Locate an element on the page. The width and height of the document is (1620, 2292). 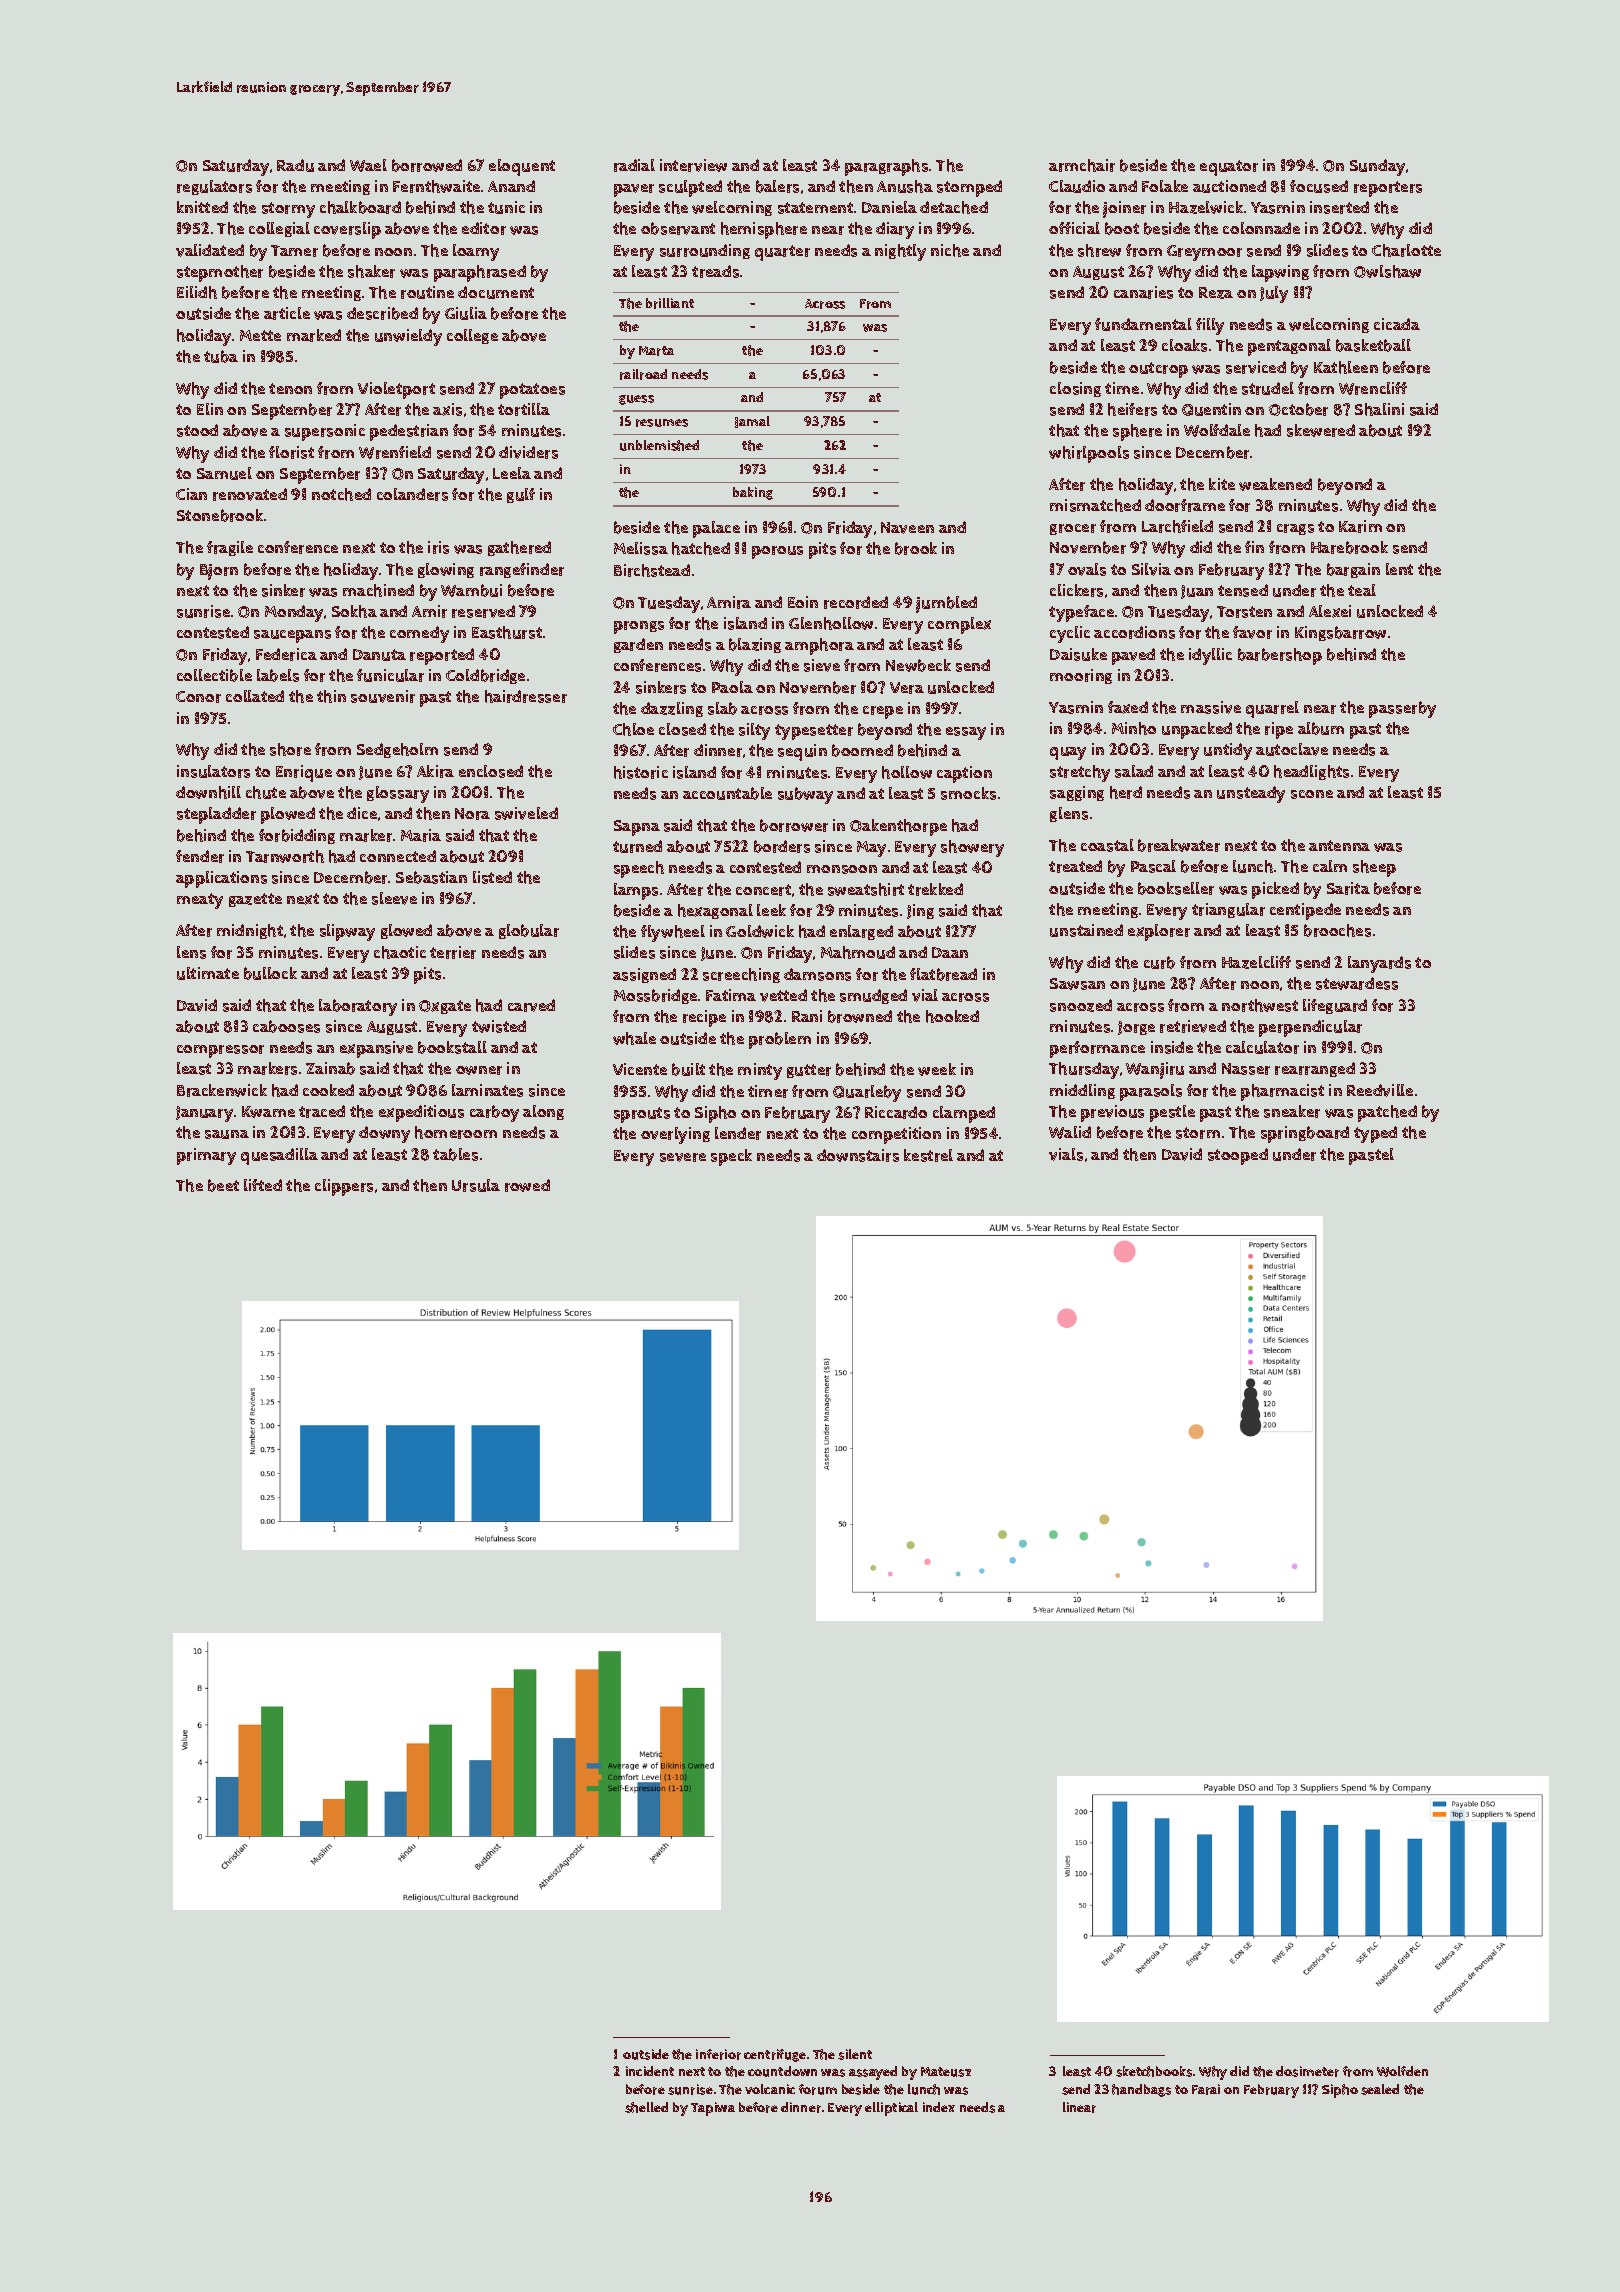
severe is located at coordinates (683, 1157).
